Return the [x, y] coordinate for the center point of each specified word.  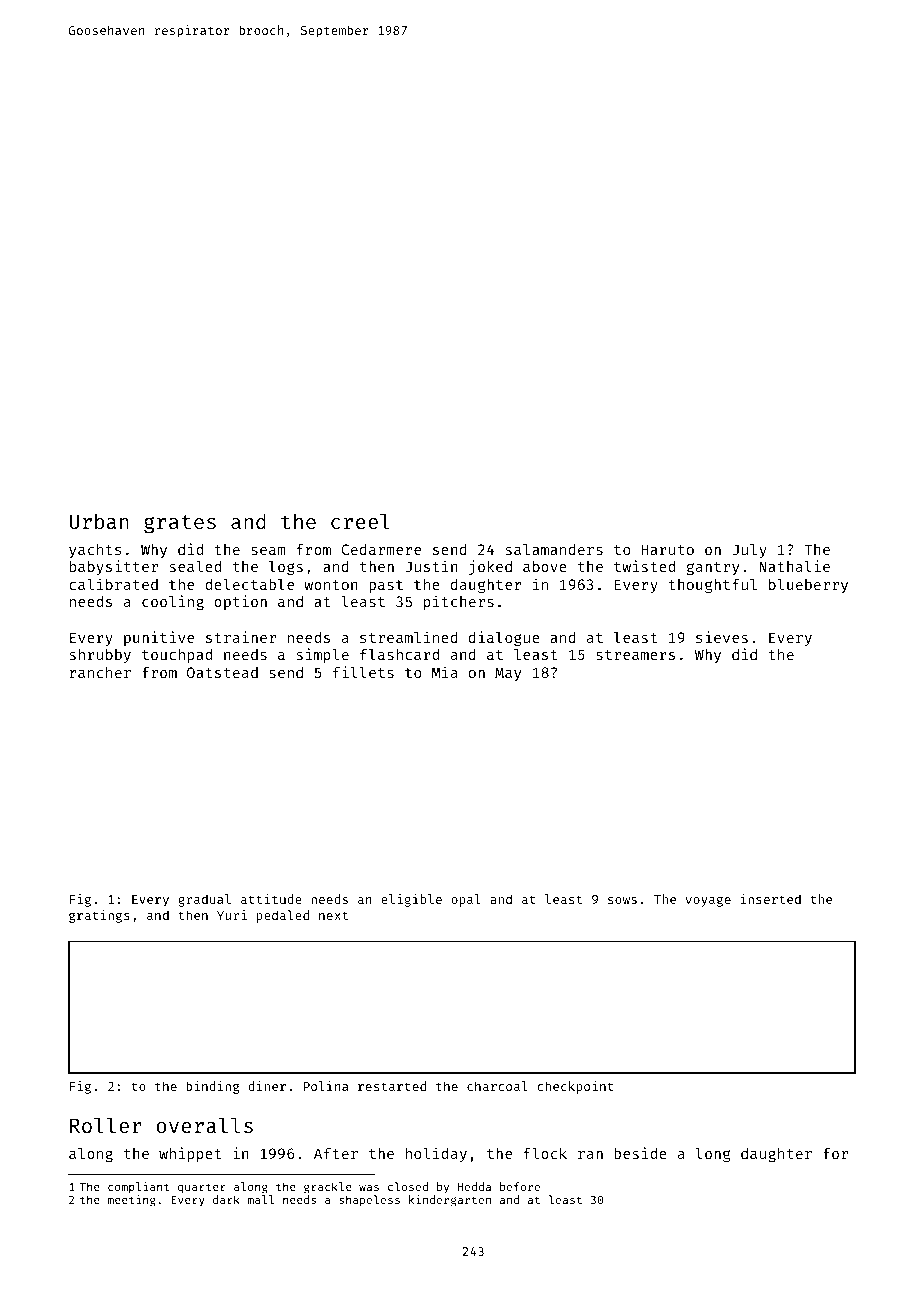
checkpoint [575, 1087]
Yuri [232, 915]
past [386, 586]
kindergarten [450, 1201]
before [520, 1186]
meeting [132, 1201]
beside [640, 1153]
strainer [241, 637]
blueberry [808, 586]
